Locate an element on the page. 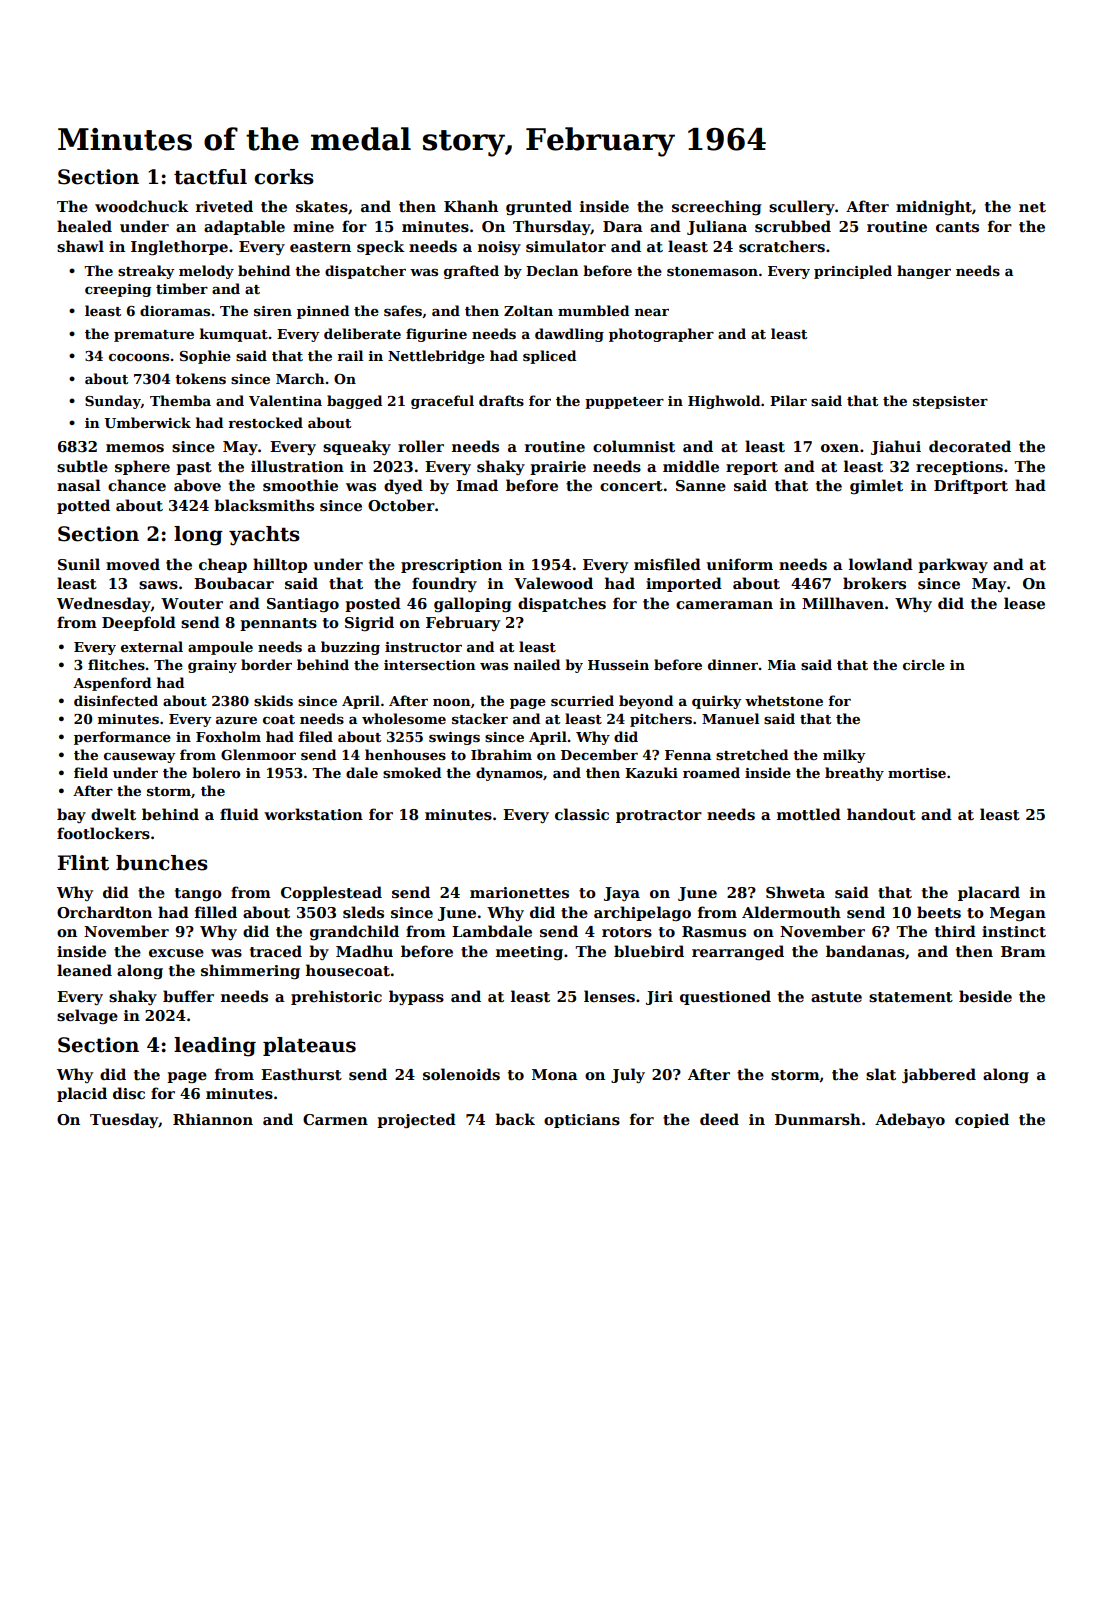  prairie is located at coordinates (558, 468).
